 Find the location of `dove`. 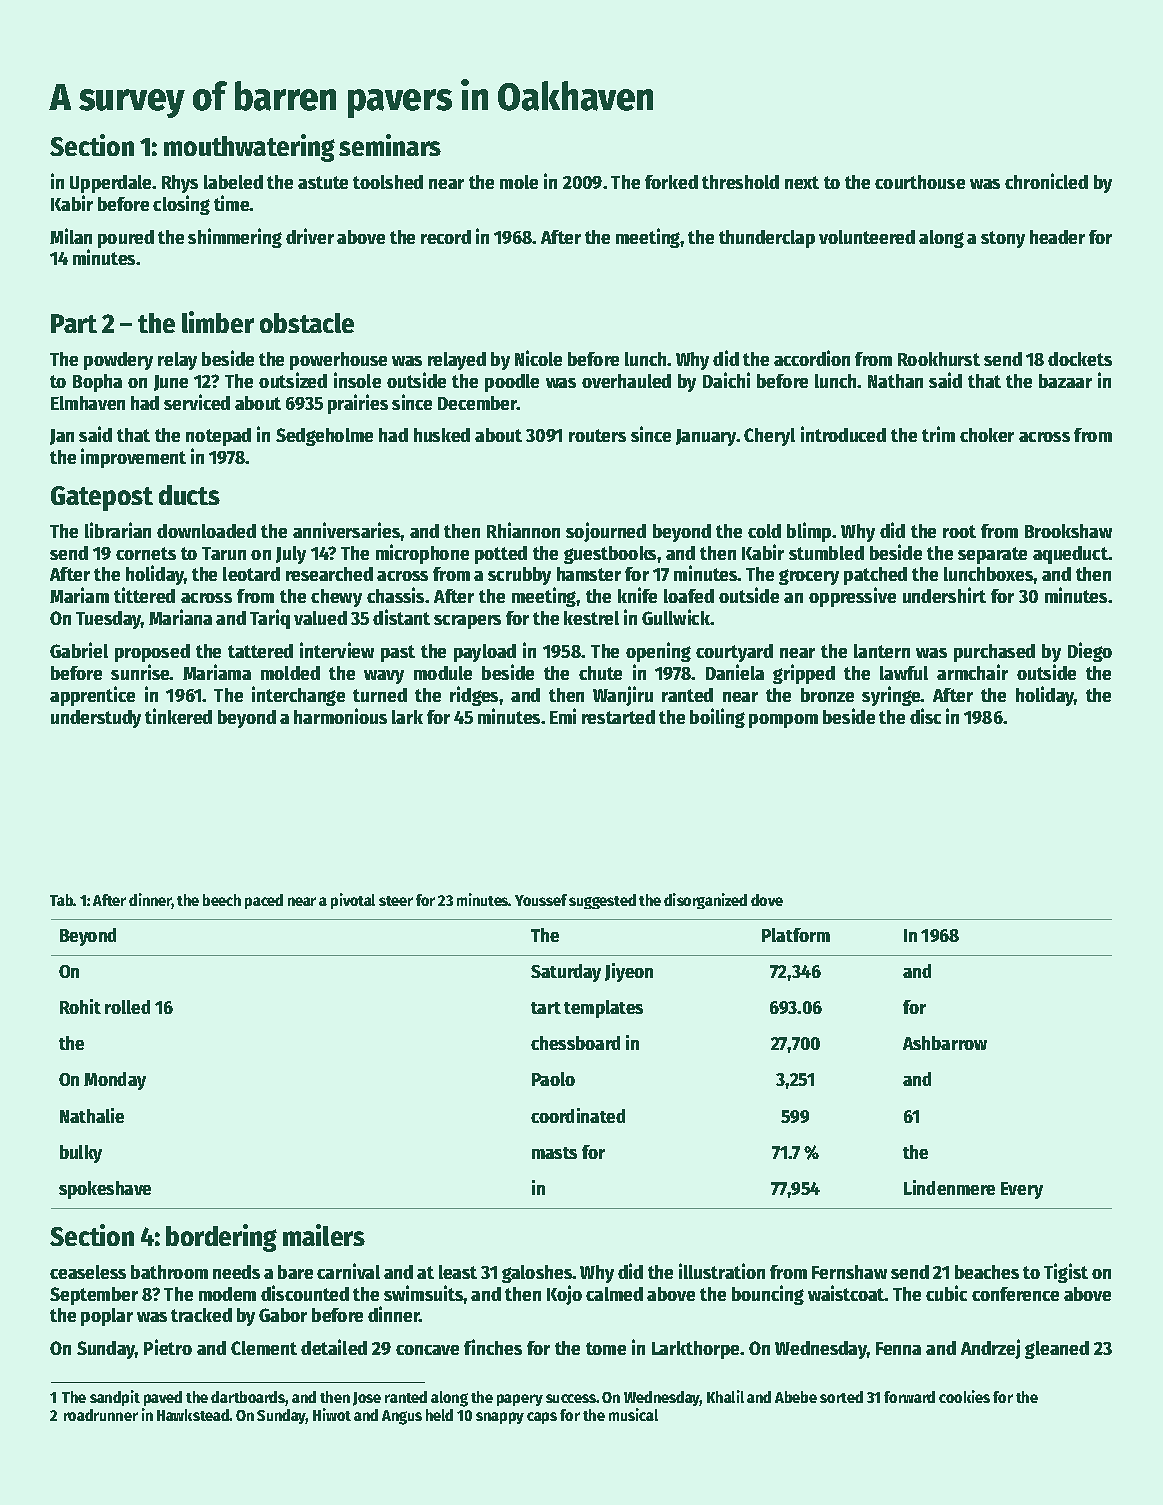

dove is located at coordinates (767, 900).
